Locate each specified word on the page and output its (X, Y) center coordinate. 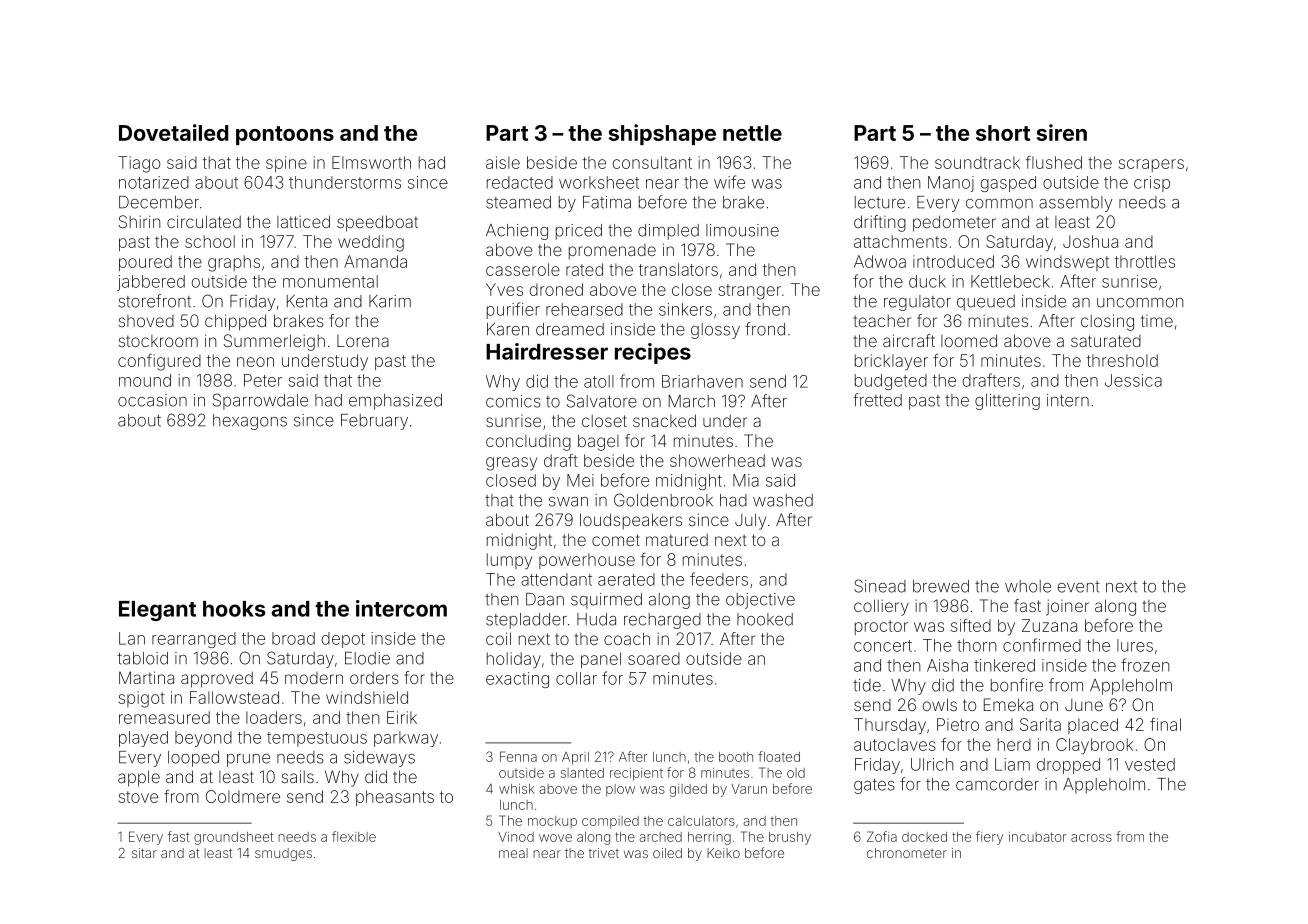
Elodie (367, 658)
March (692, 401)
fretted (877, 400)
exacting (517, 680)
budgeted (891, 382)
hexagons (250, 422)
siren (1062, 132)
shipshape (662, 134)
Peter (263, 380)
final (1165, 724)
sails (298, 776)
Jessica (1133, 380)
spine (286, 164)
